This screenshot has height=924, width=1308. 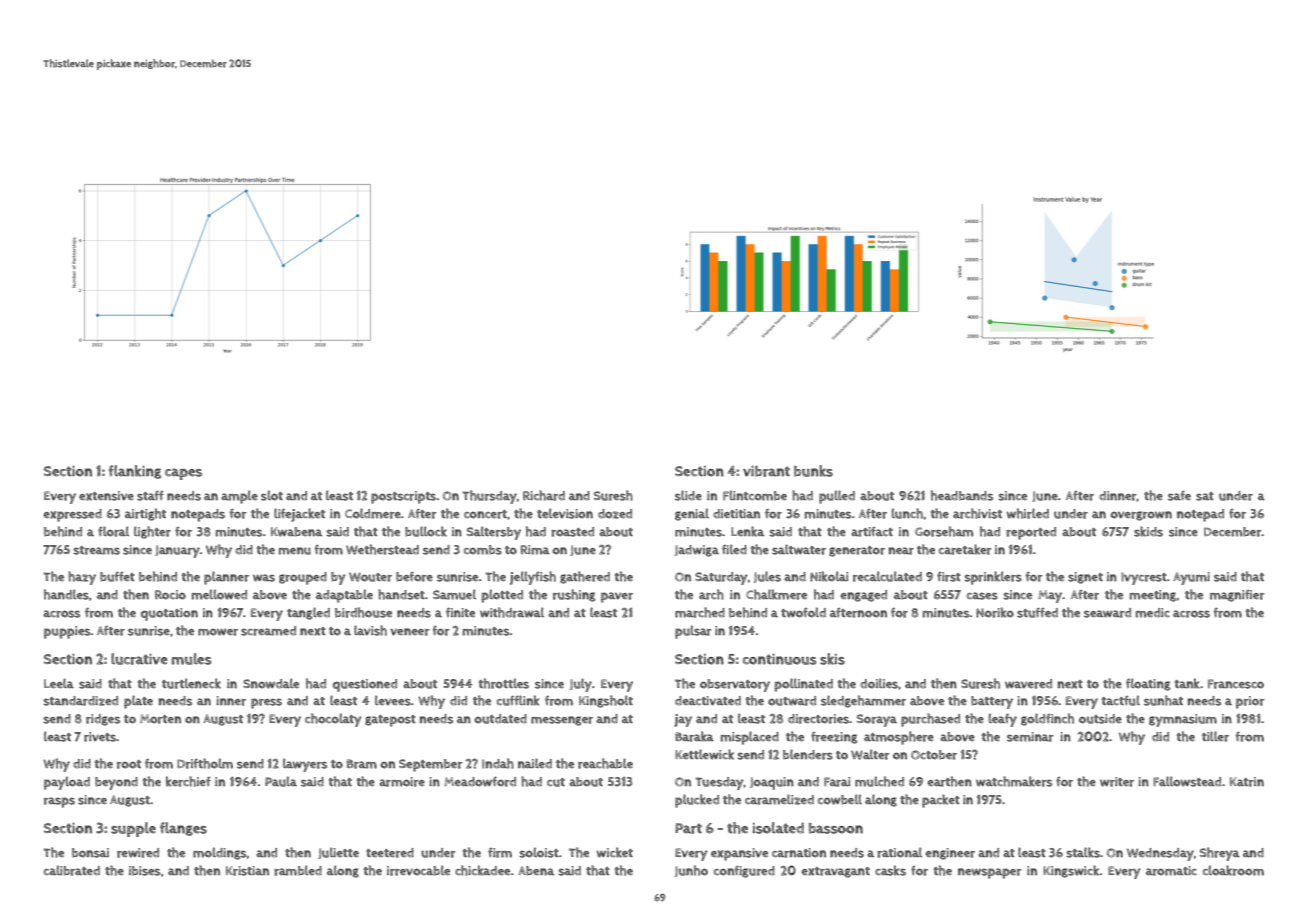 I want to click on whirled, so click(x=1028, y=513).
